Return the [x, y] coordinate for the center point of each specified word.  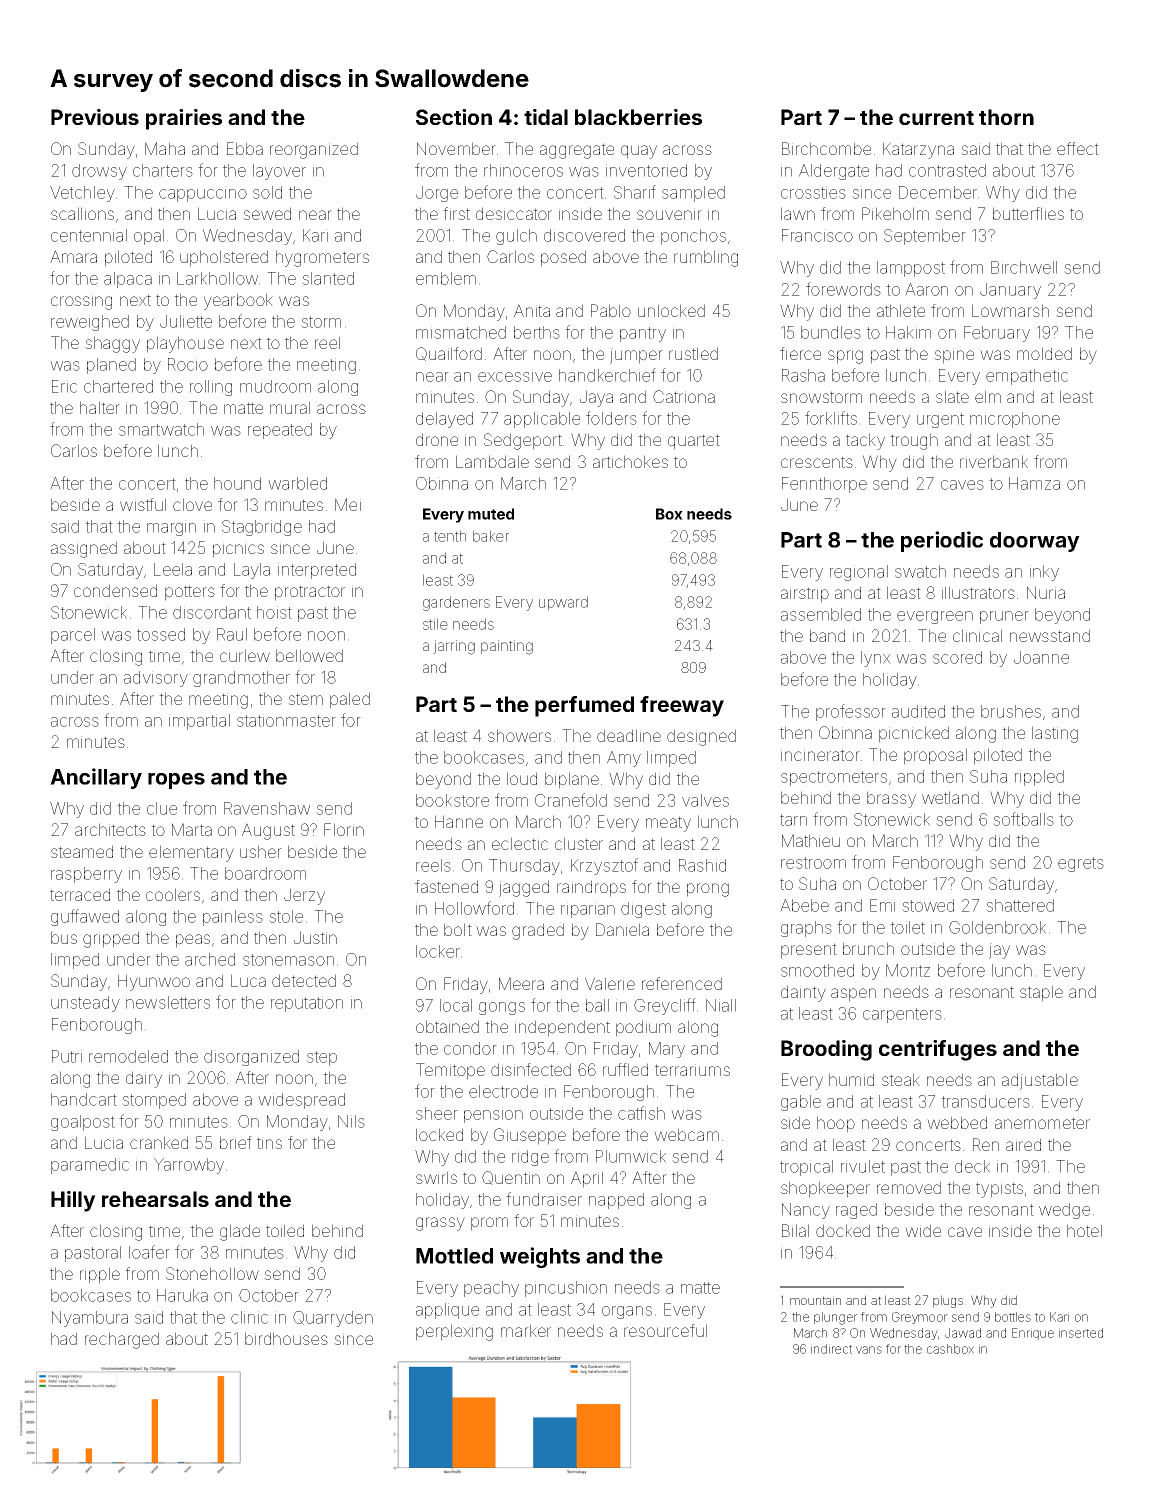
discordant [212, 612]
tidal [546, 117]
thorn [1006, 117]
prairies [184, 119]
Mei [348, 504]
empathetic [1027, 377]
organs [627, 1312]
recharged [122, 1340]
